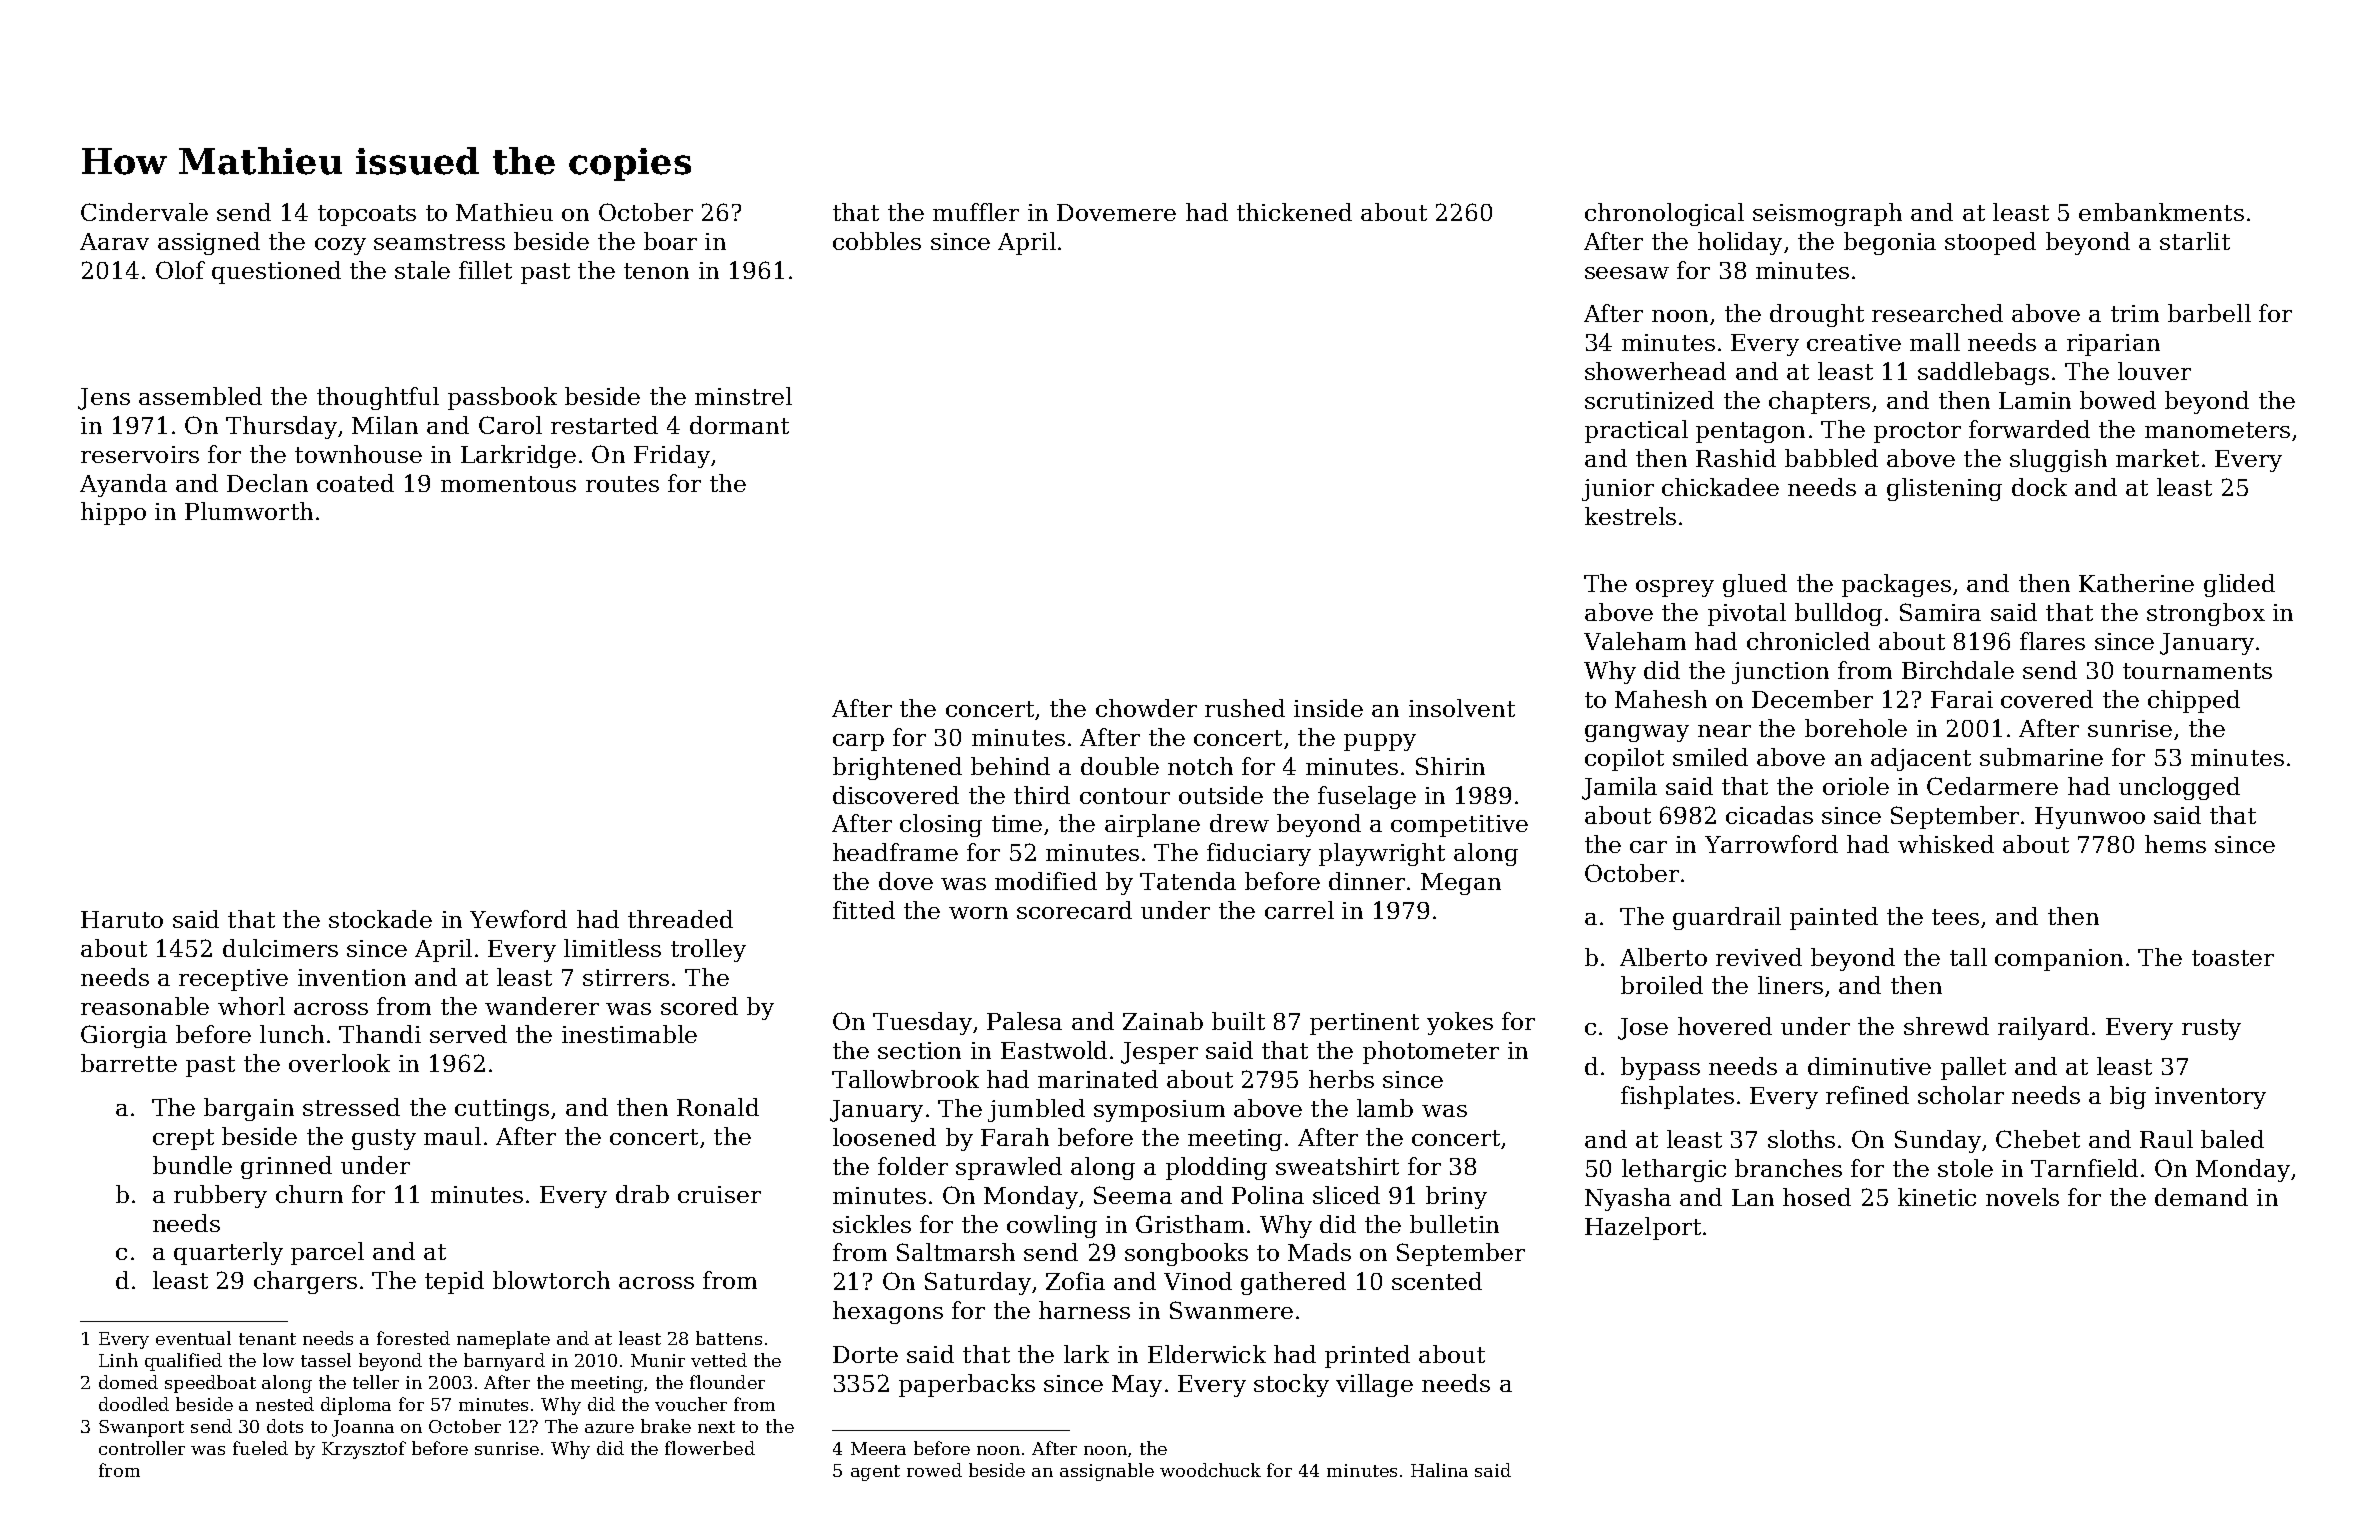  What do you see at coordinates (1771, 844) in the document?
I see `Yarrowford` at bounding box center [1771, 844].
